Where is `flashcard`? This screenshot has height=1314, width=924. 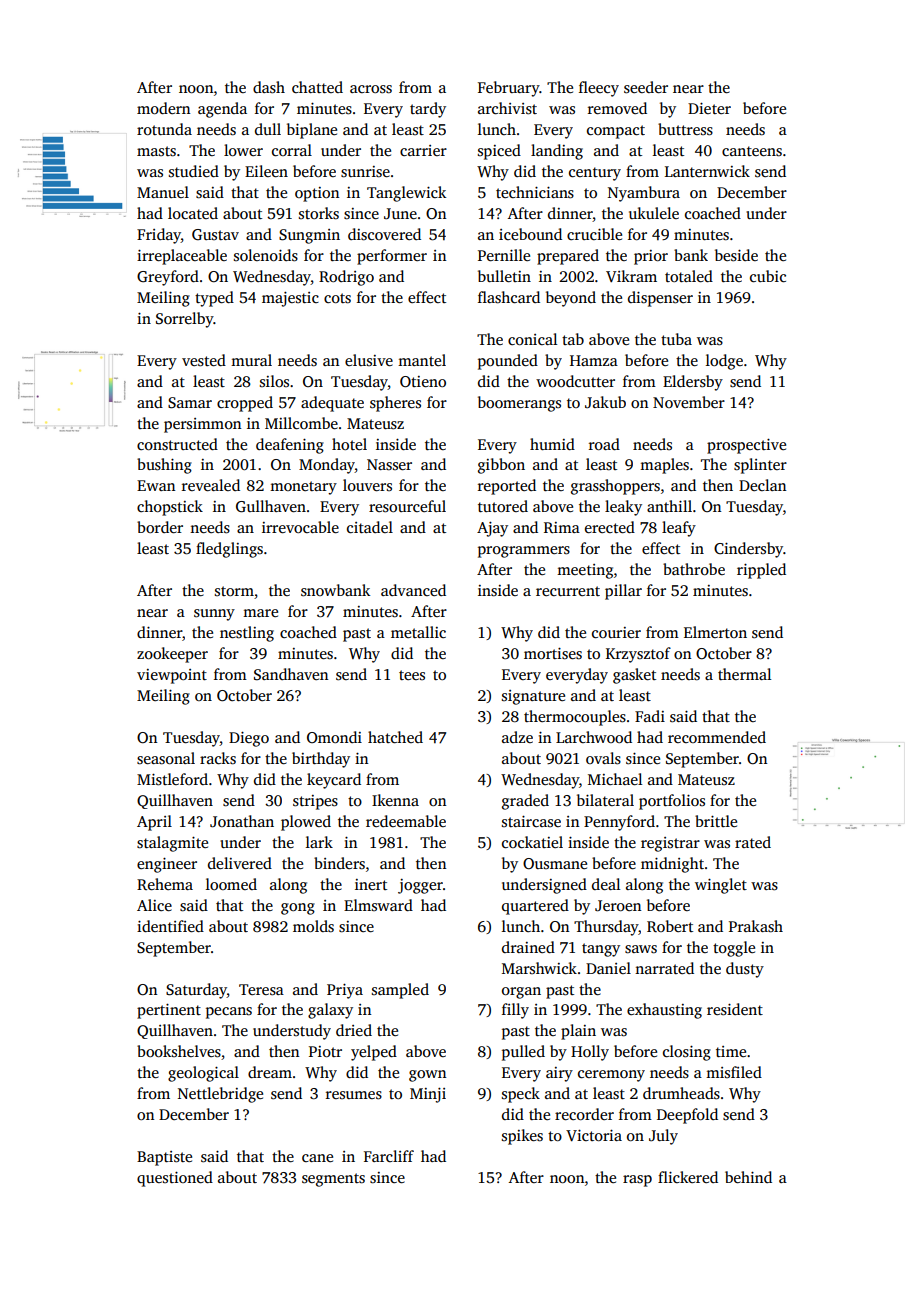 flashcard is located at coordinates (509, 297).
